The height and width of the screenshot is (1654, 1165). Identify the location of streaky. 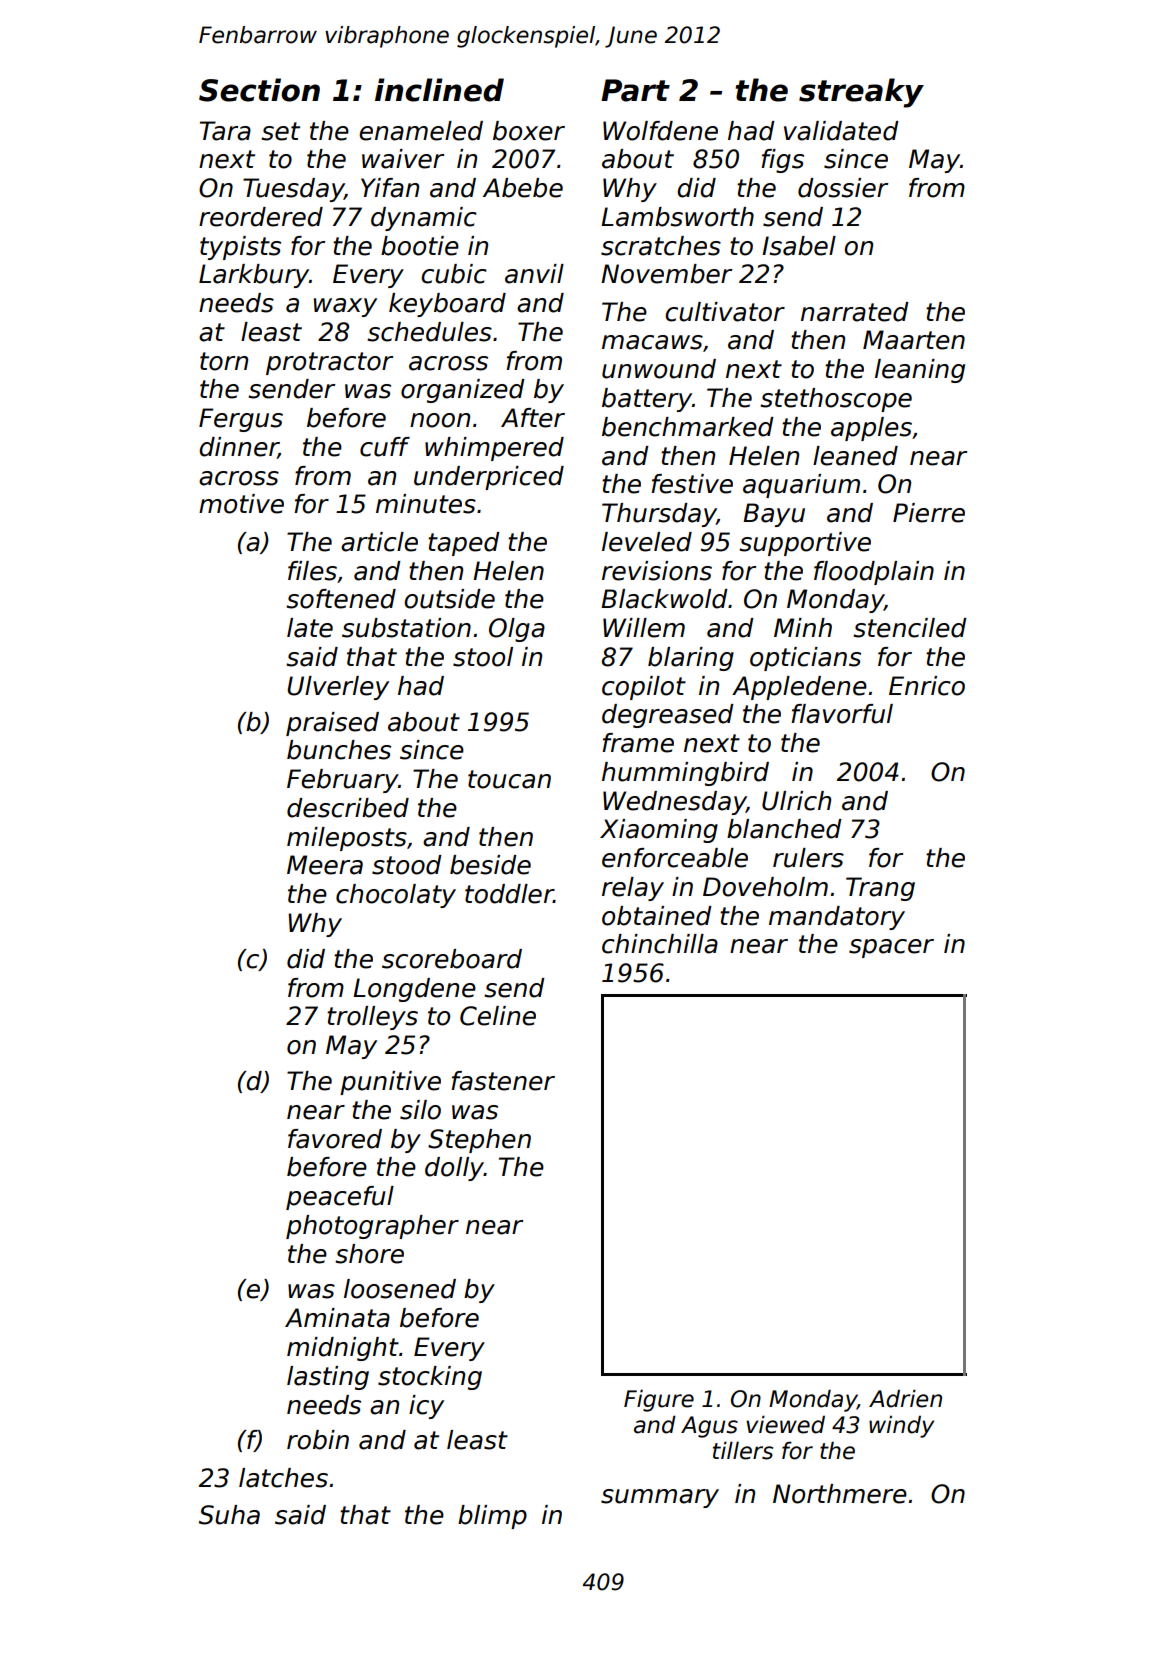
(861, 93).
